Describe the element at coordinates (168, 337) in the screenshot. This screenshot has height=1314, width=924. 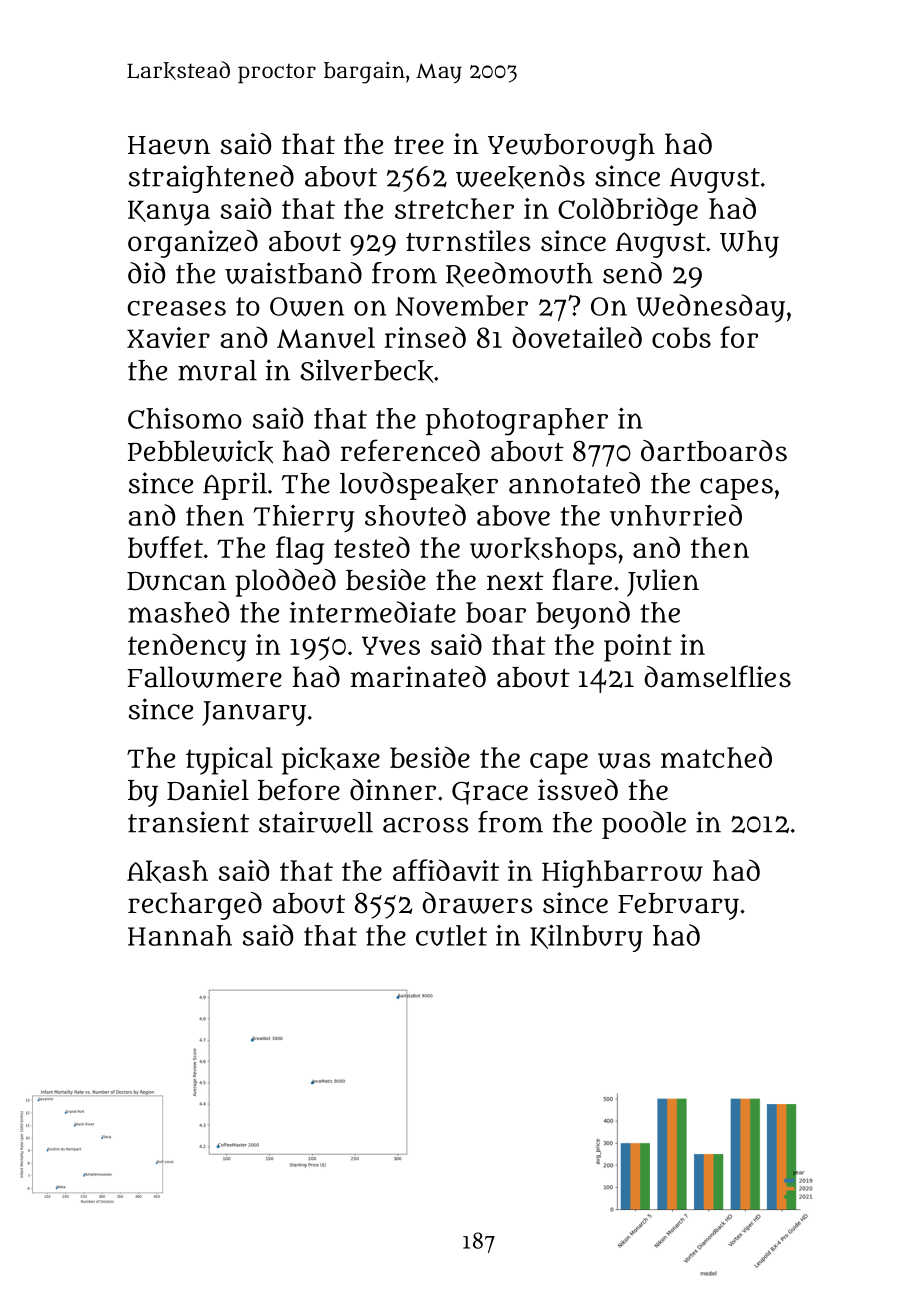
I see `Xavier` at that location.
